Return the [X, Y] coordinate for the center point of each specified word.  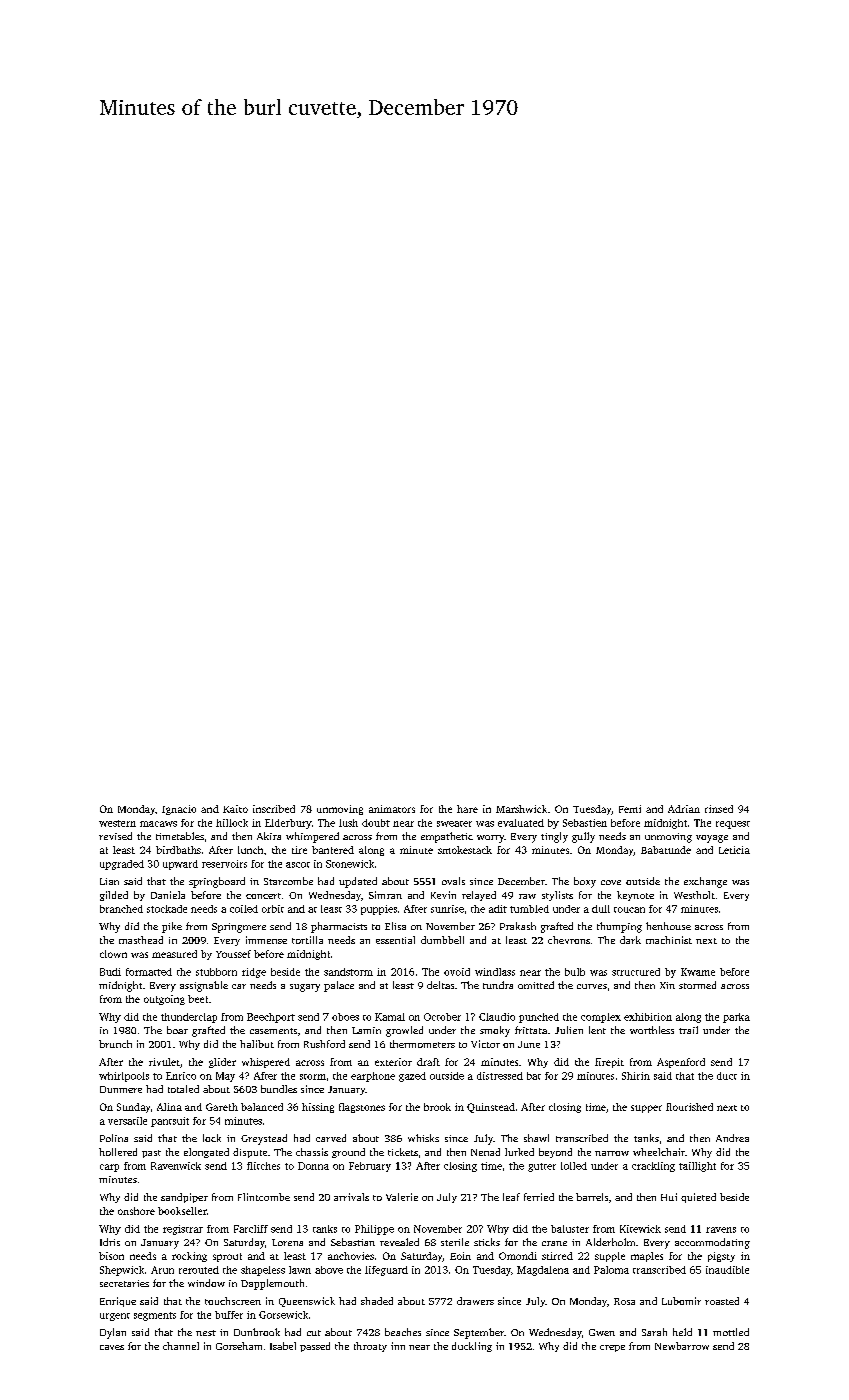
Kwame [698, 972]
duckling [472, 1347]
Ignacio [179, 810]
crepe [612, 1348]
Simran [385, 895]
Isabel [283, 1346]
